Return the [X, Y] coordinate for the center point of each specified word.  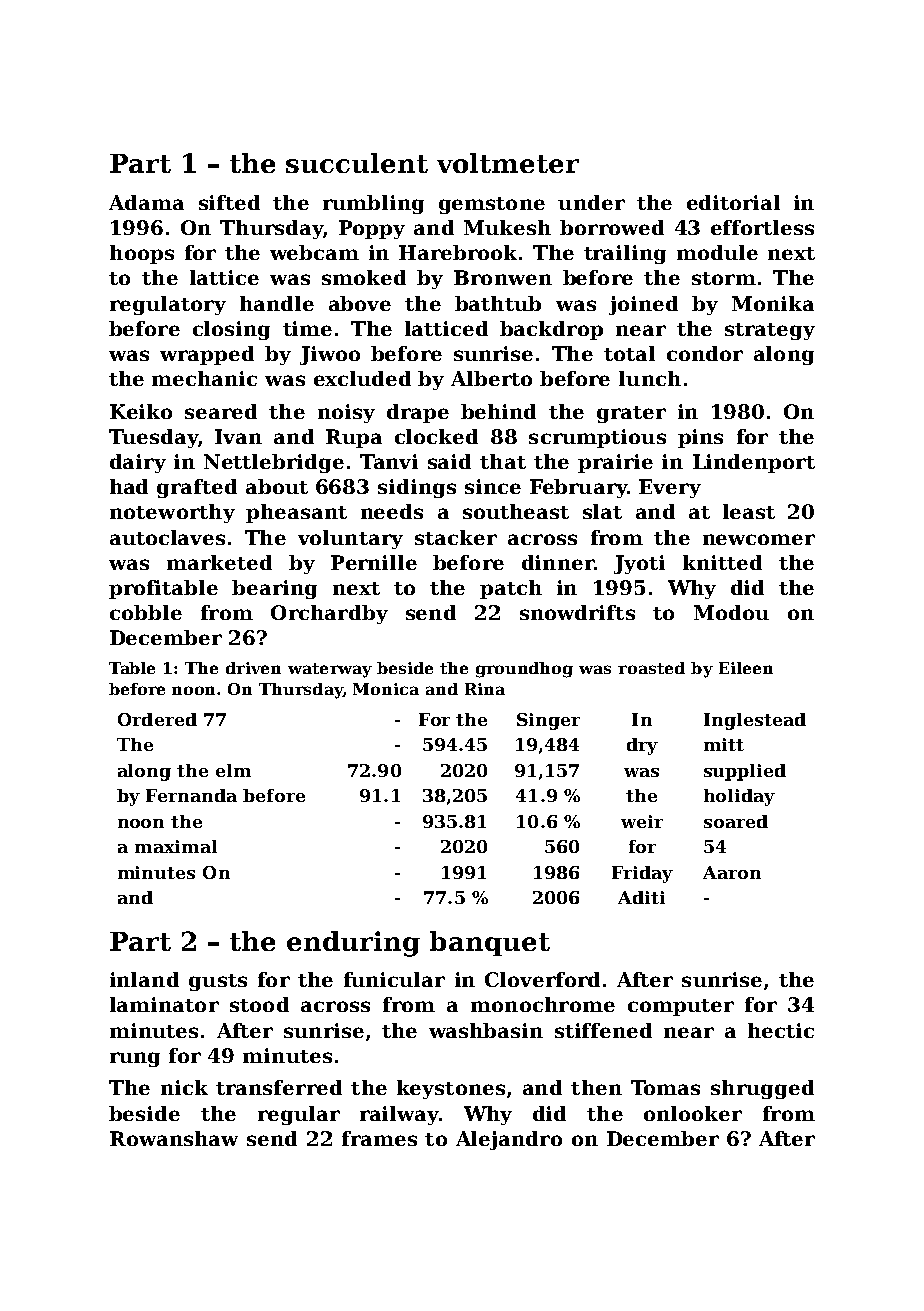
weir [642, 821]
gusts [218, 982]
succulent [357, 163]
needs [392, 511]
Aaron [732, 872]
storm [724, 278]
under [591, 202]
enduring [353, 944]
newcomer [759, 539]
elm [233, 770]
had [129, 486]
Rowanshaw [174, 1138]
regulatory [168, 305]
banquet [490, 943]
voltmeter [508, 163]
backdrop [551, 330]
